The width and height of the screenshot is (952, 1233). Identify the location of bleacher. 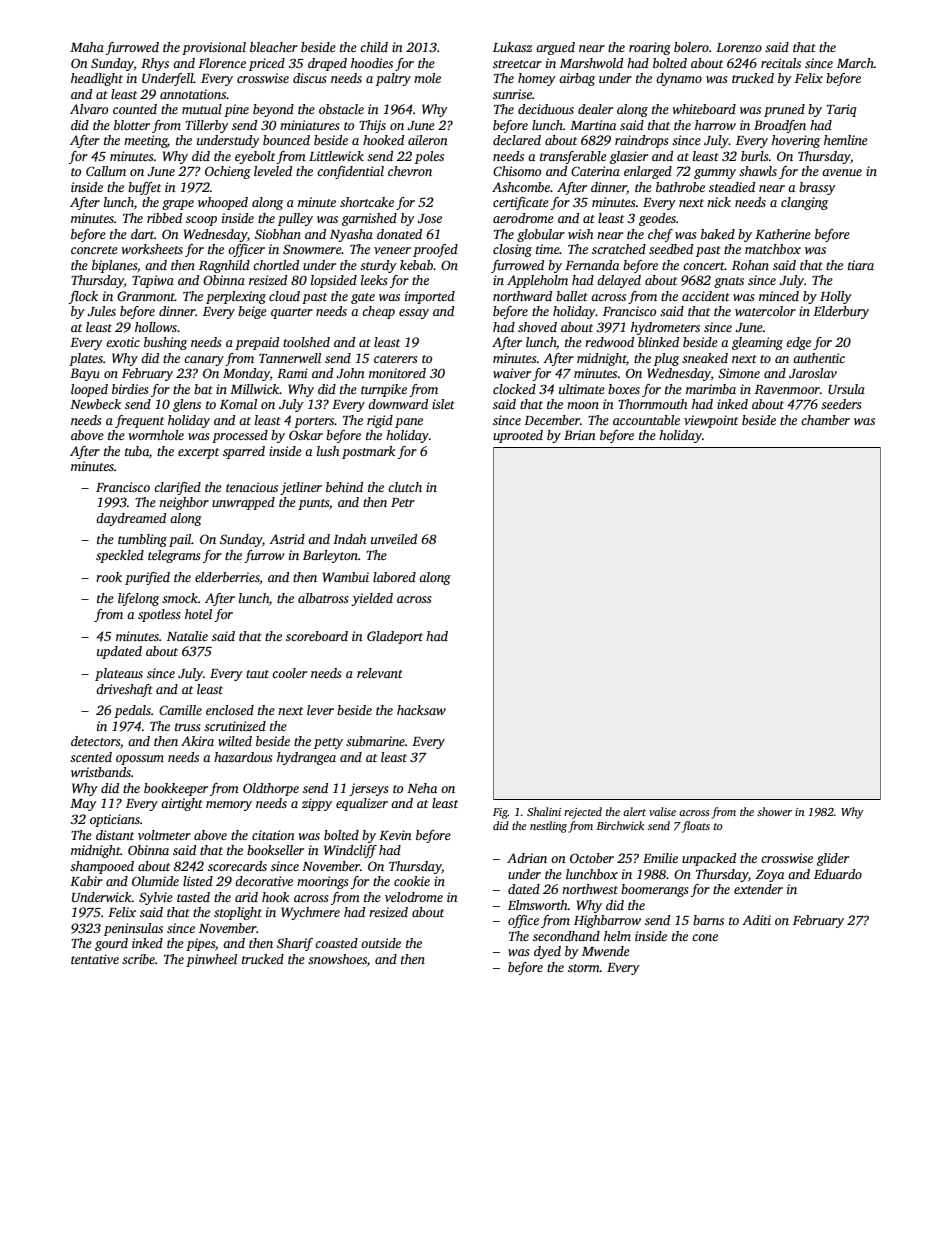
(274, 47).
